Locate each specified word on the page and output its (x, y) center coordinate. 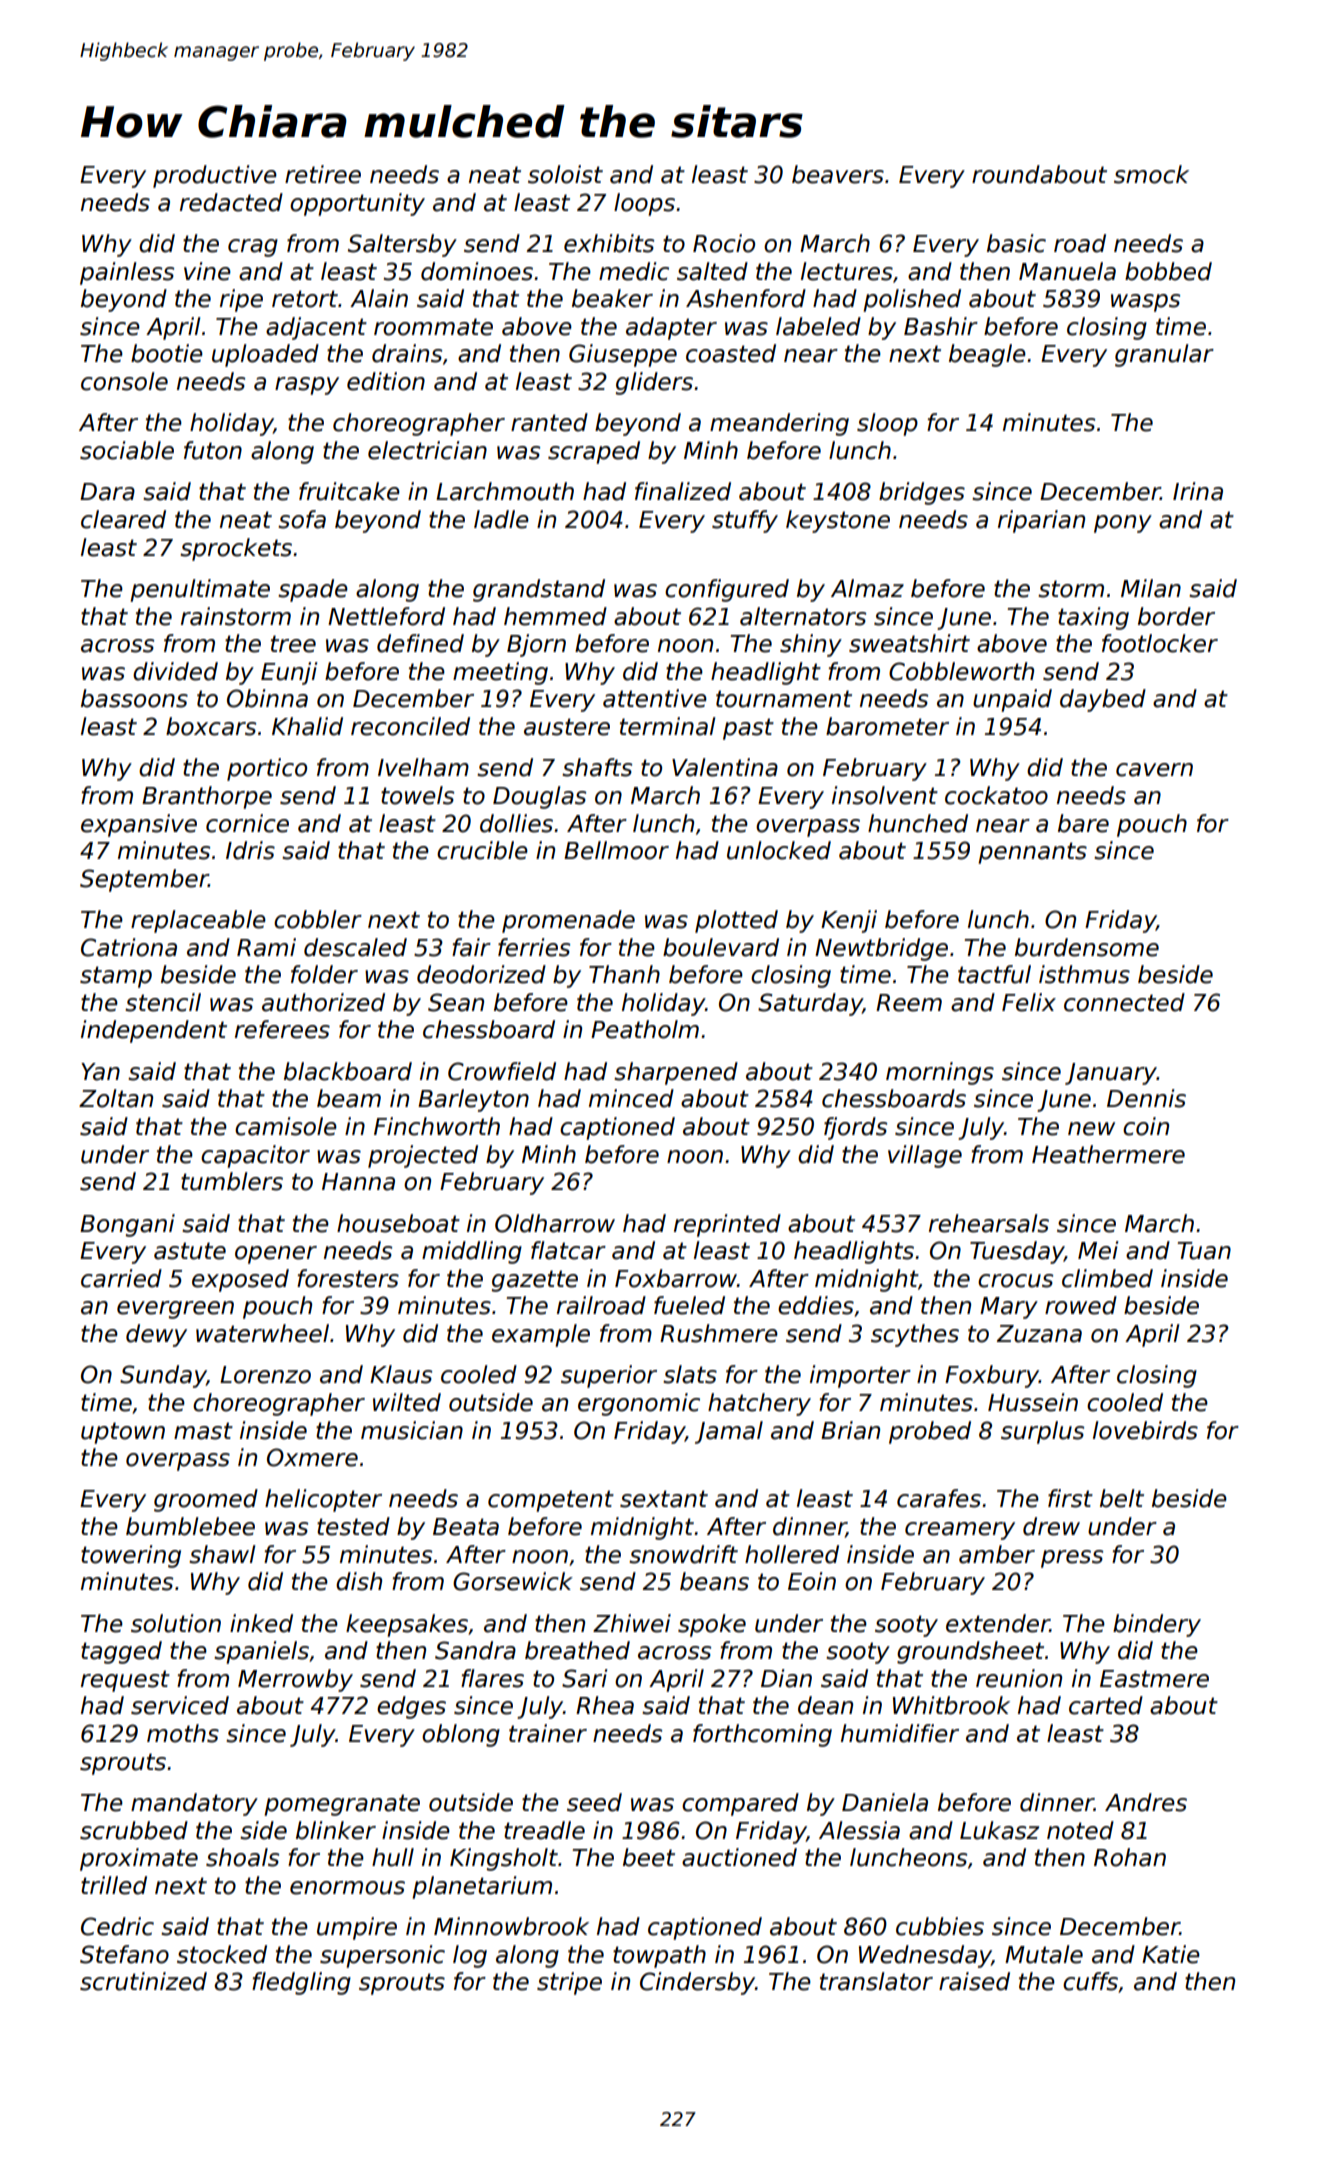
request (125, 1681)
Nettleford (386, 616)
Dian (786, 1678)
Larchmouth (505, 491)
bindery (1157, 1625)
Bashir (941, 326)
